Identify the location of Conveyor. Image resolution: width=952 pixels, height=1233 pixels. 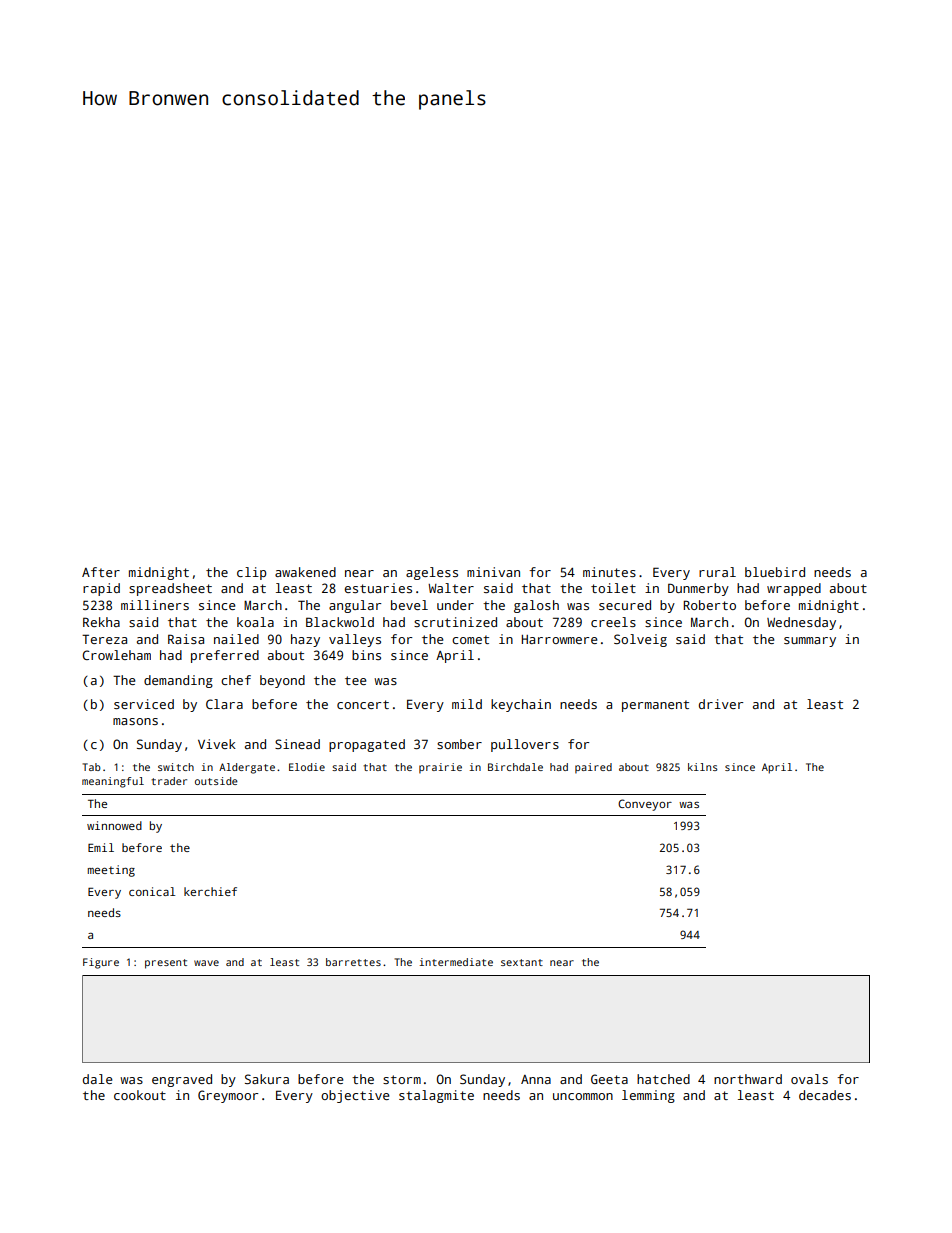
(645, 805).
